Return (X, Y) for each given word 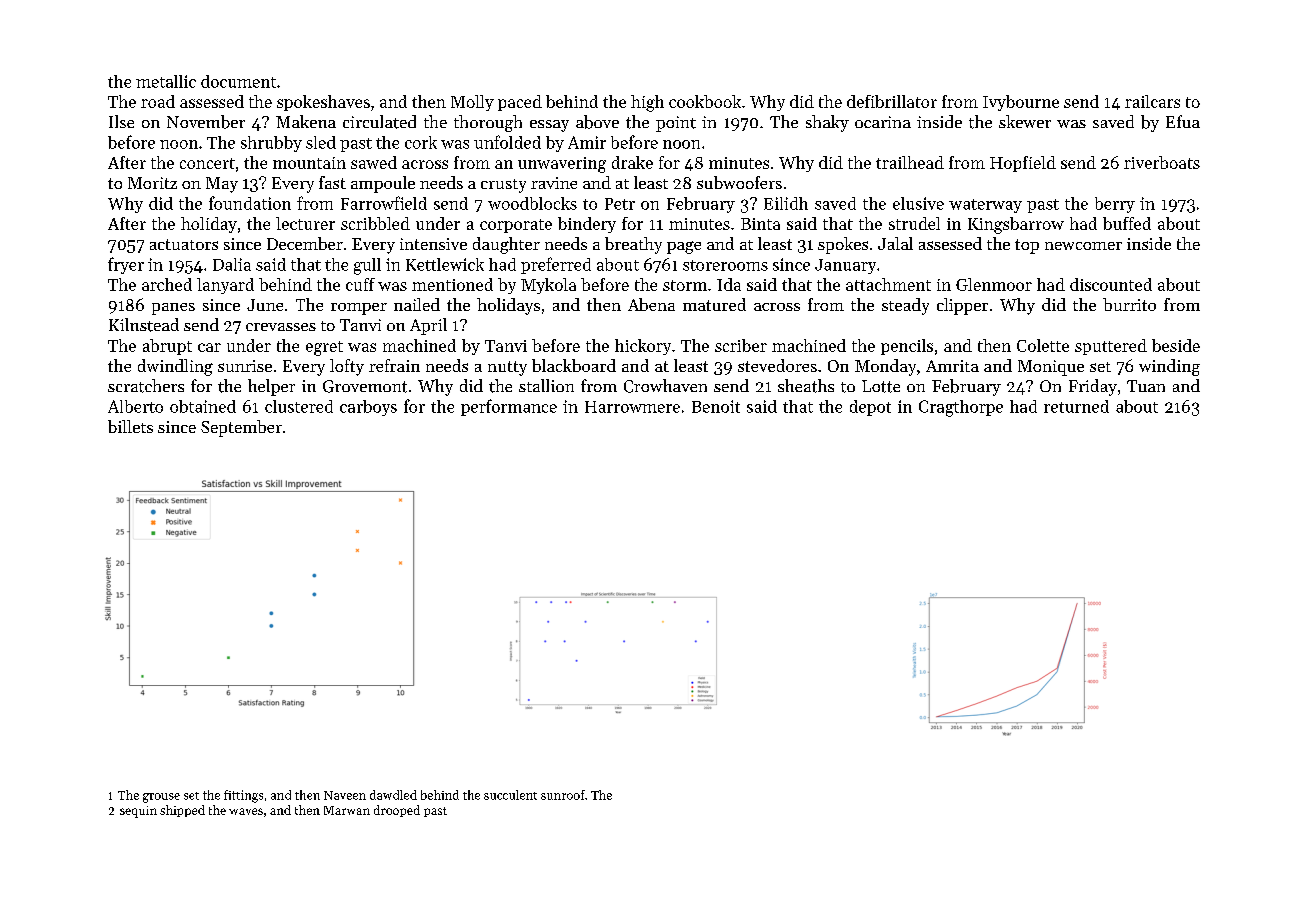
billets (130, 426)
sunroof (563, 795)
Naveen (345, 795)
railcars (1152, 101)
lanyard (225, 286)
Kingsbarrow (1016, 225)
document (238, 81)
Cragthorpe (961, 408)
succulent (510, 795)
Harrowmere (632, 407)
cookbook (705, 101)
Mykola (548, 286)
